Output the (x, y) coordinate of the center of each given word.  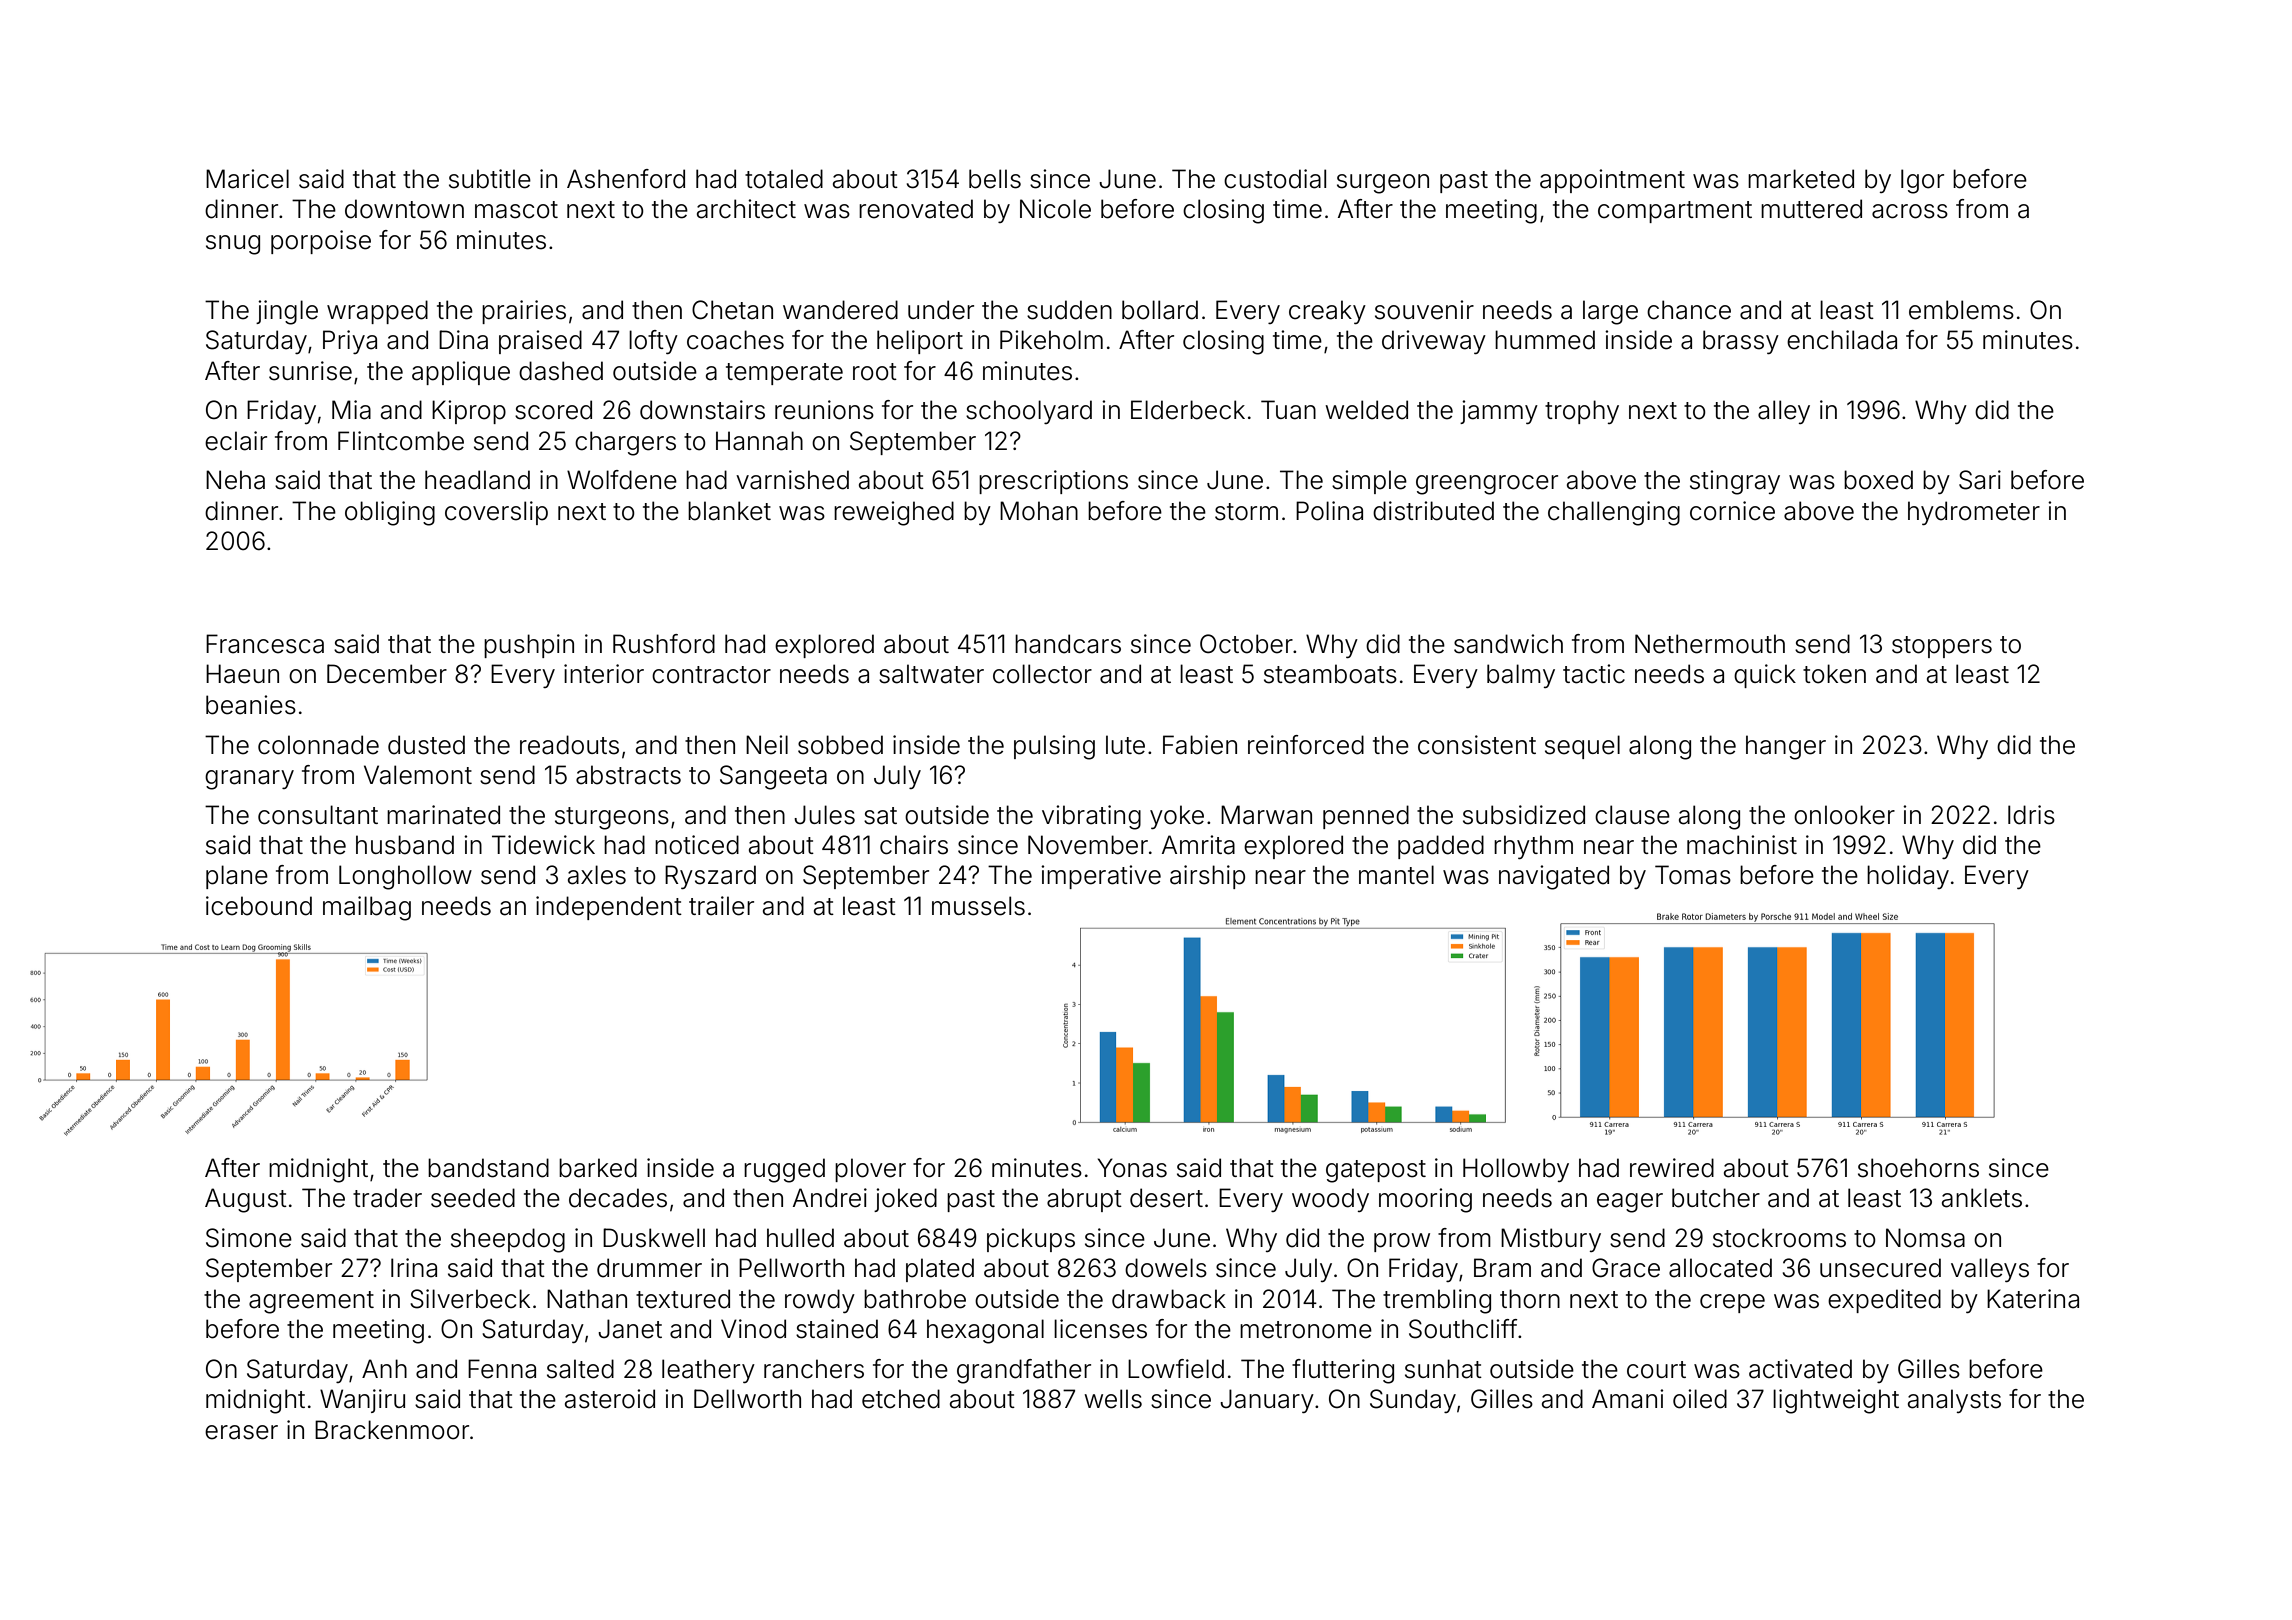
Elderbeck (1188, 410)
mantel (1396, 875)
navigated (1554, 877)
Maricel (247, 179)
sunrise (310, 371)
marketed (1801, 179)
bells (995, 179)
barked (598, 1168)
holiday (1908, 877)
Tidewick (543, 845)
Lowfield (1176, 1369)
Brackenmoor (392, 1430)
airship (1207, 877)
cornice (1732, 511)
